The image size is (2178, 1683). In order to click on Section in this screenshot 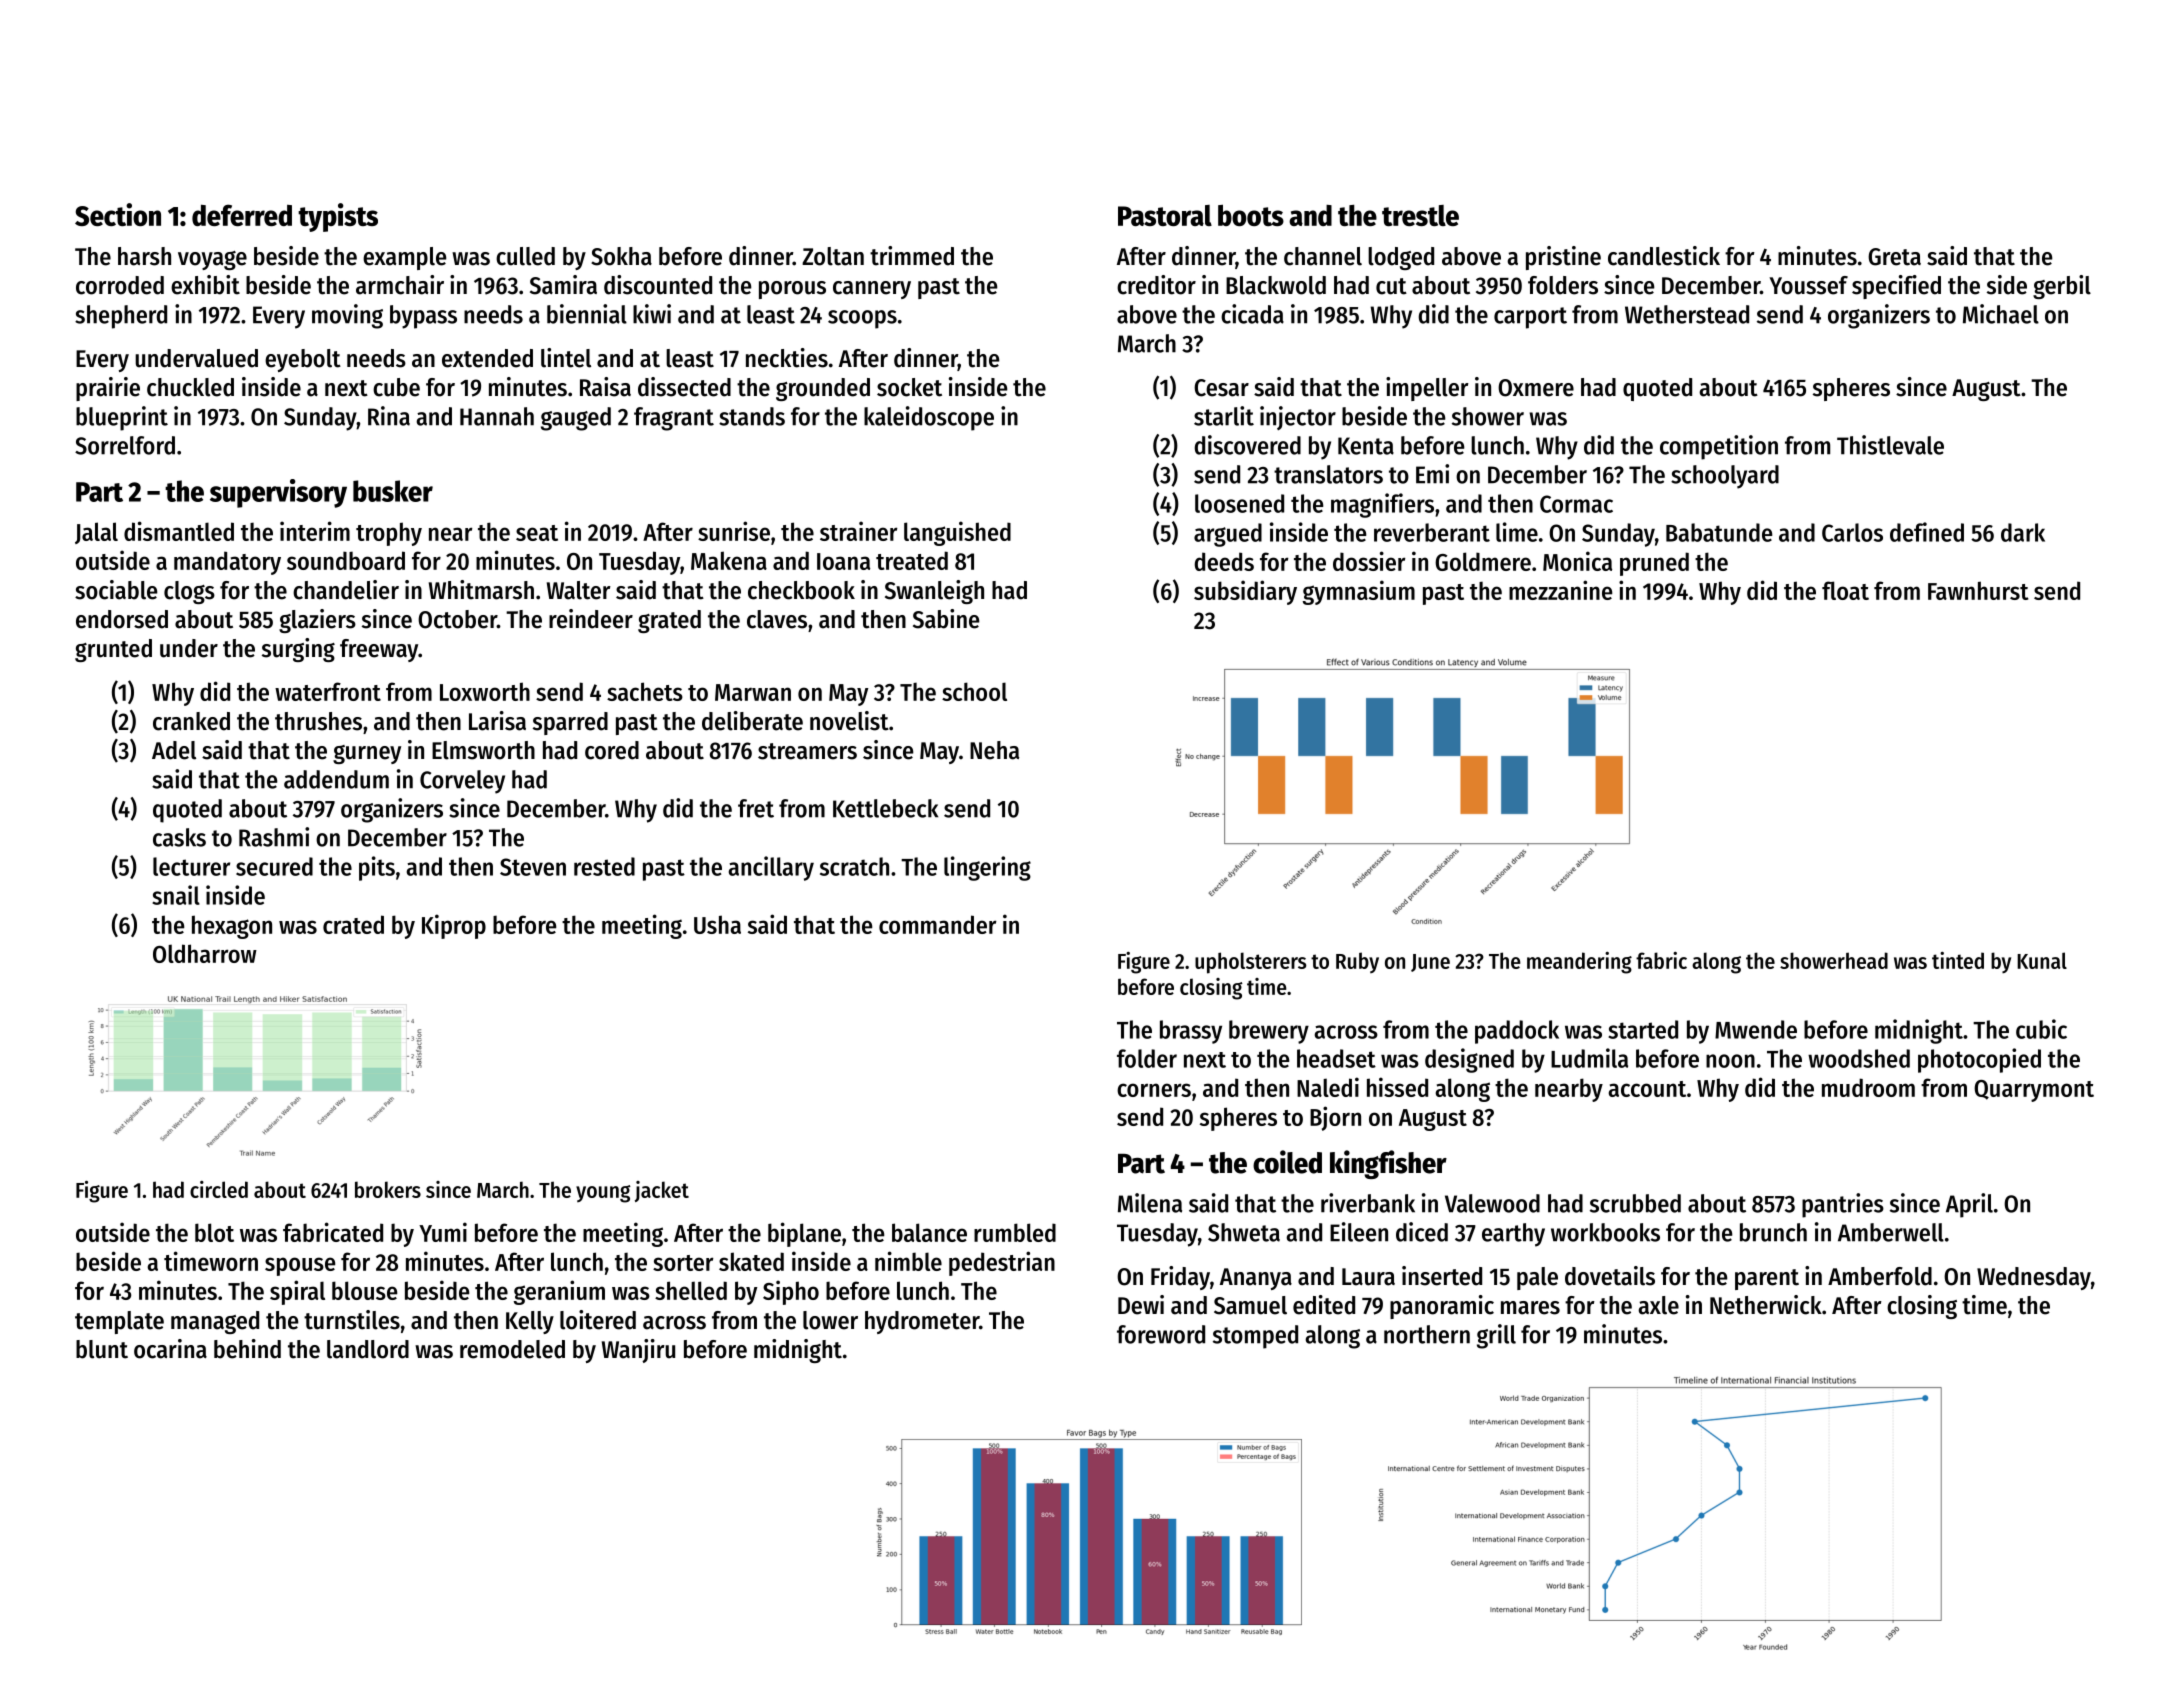, I will do `click(118, 214)`.
